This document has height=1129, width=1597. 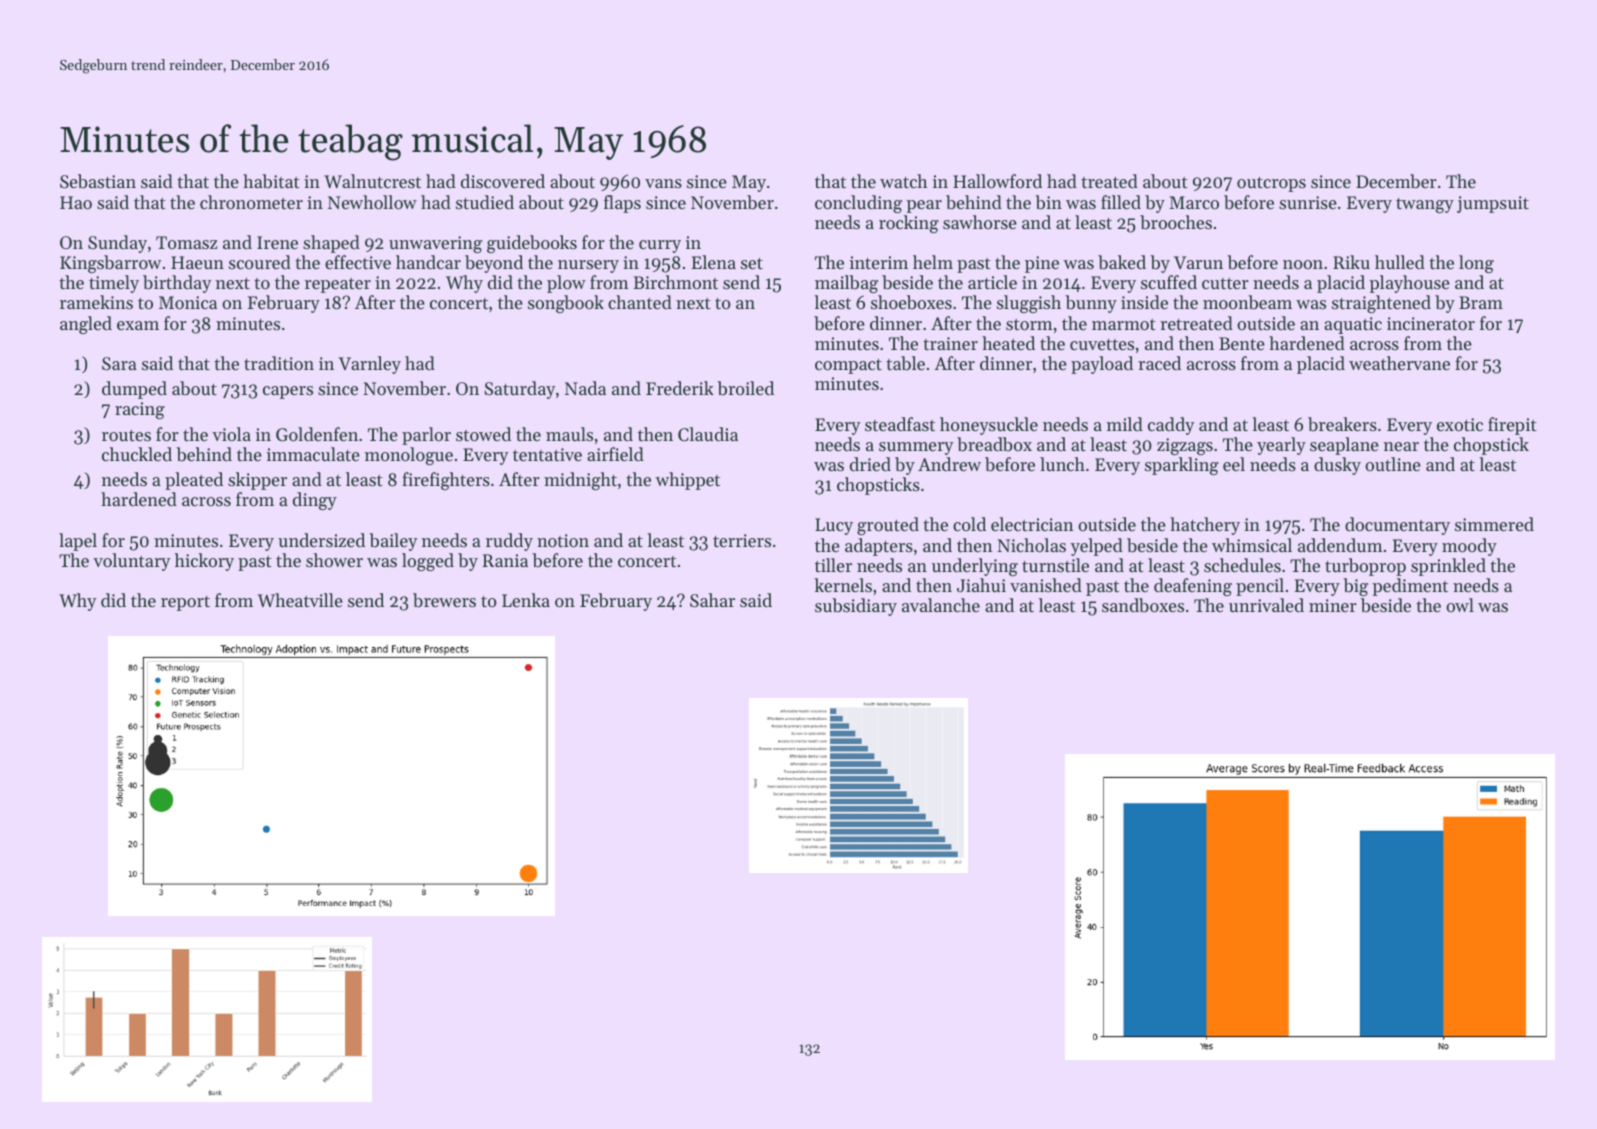 I want to click on vans, so click(x=663, y=183).
